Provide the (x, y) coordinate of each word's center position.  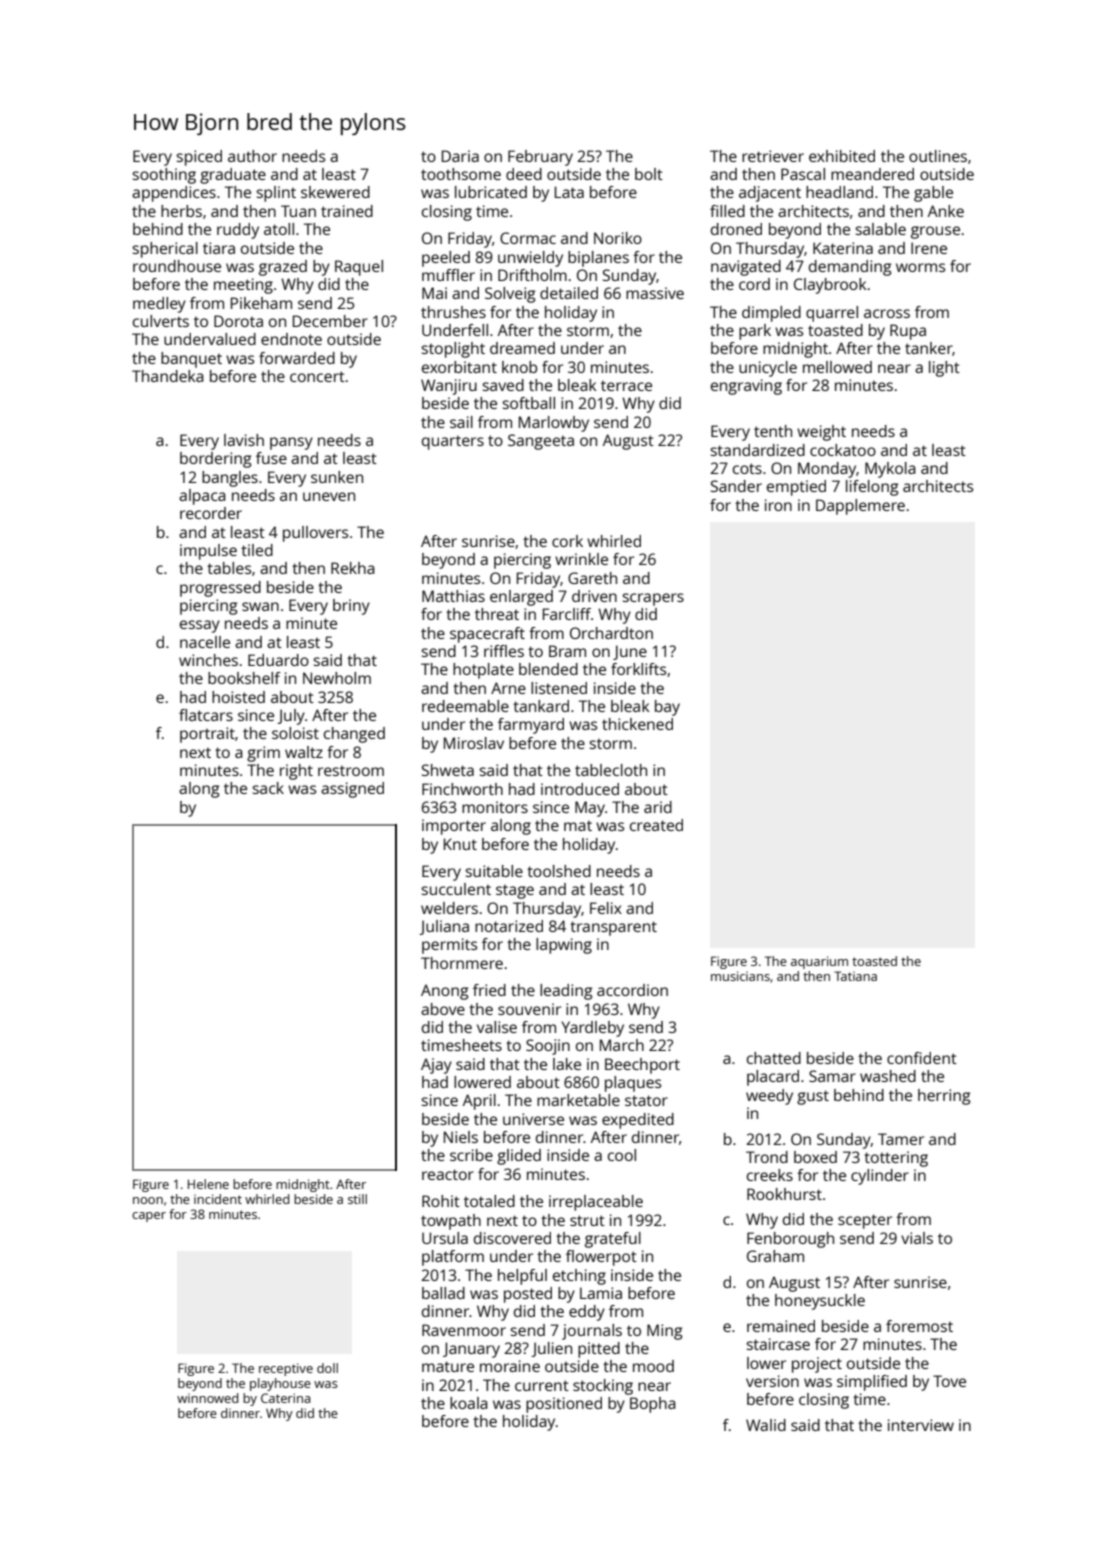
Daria (460, 156)
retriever (773, 156)
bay (667, 708)
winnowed (207, 1398)
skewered (335, 192)
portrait (207, 735)
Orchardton (611, 633)
